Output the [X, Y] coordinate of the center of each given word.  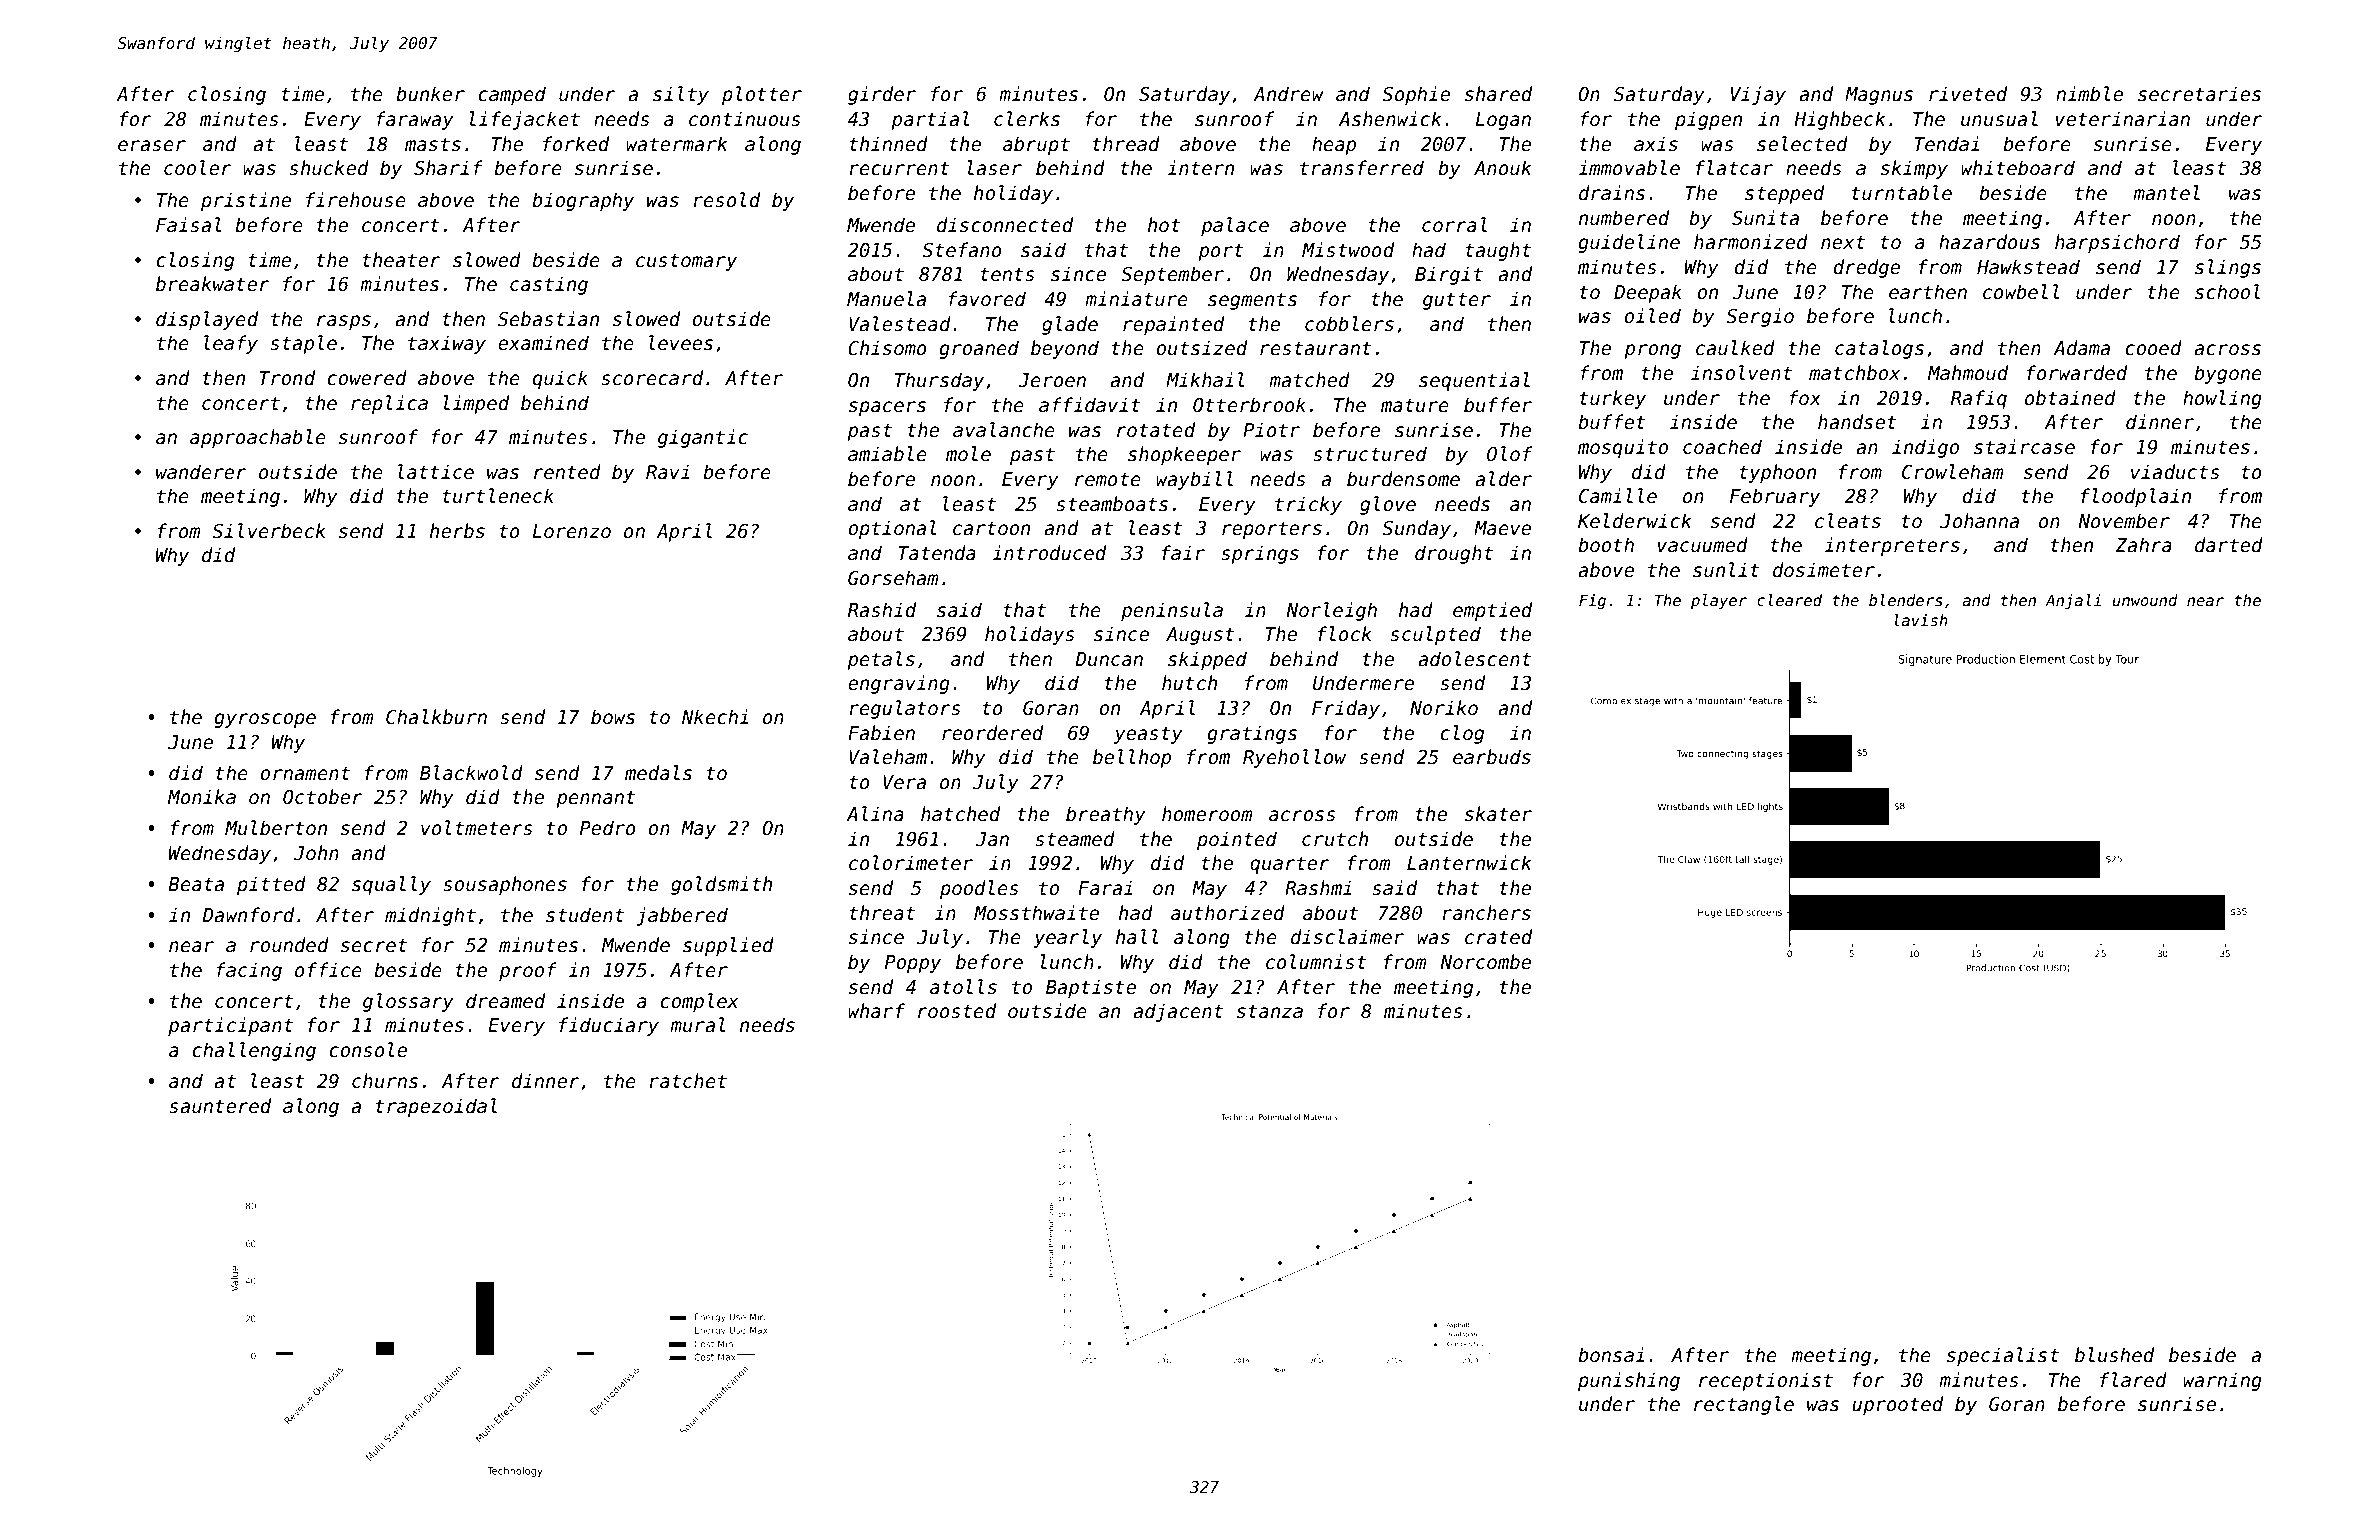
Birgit [1449, 275]
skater [1498, 814]
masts [433, 144]
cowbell [2021, 292]
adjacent [1178, 1012]
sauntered [220, 1106]
